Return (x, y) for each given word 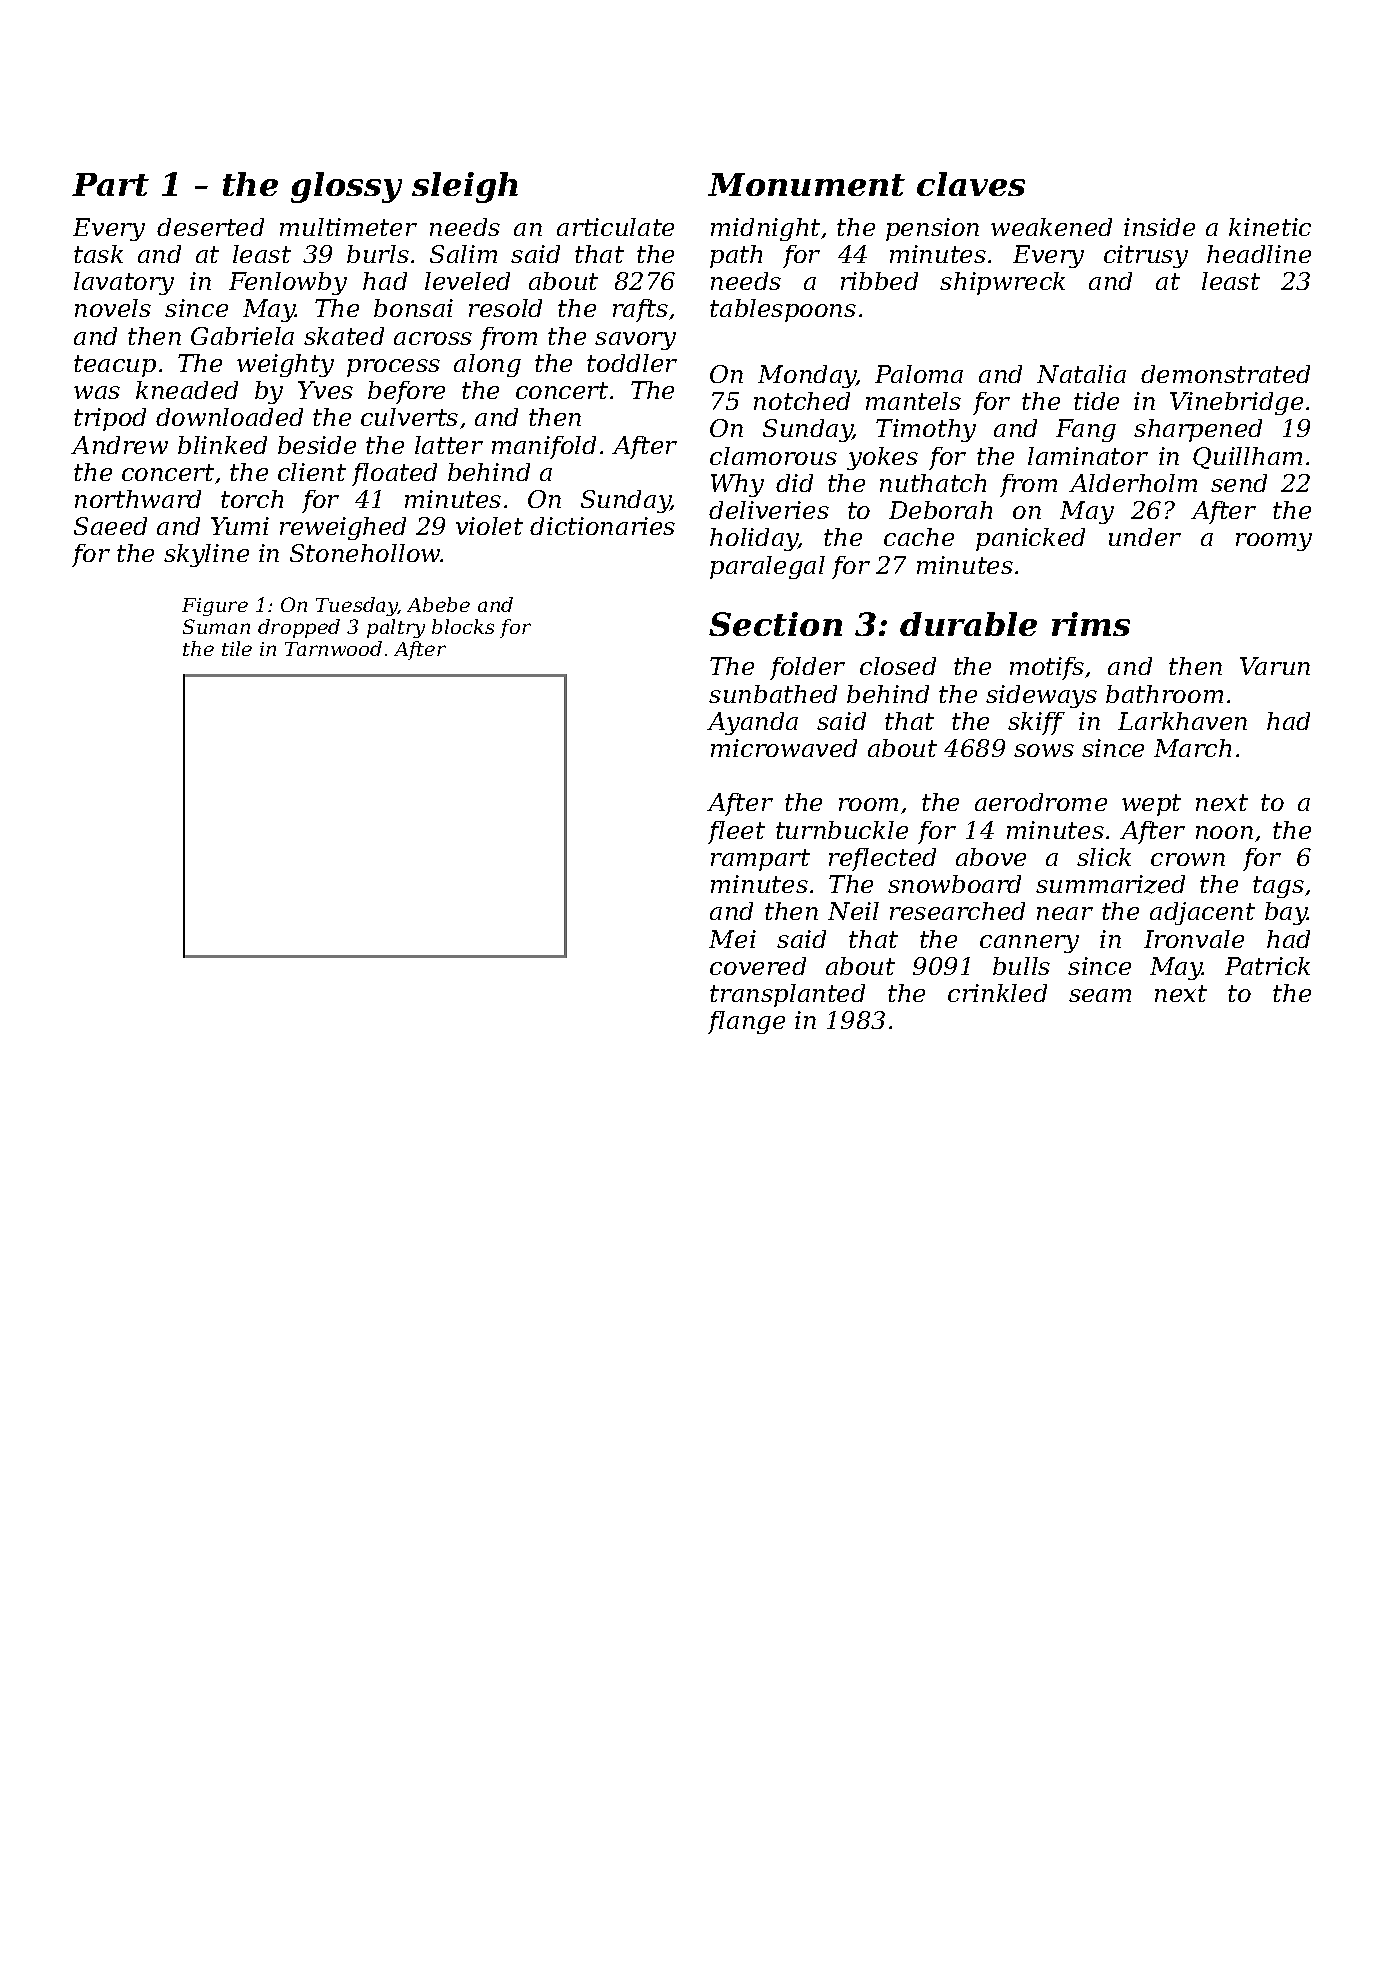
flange (746, 1022)
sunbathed (773, 694)
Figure (215, 607)
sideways (1041, 696)
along (487, 365)
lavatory (124, 283)
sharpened (1198, 430)
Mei (732, 939)
